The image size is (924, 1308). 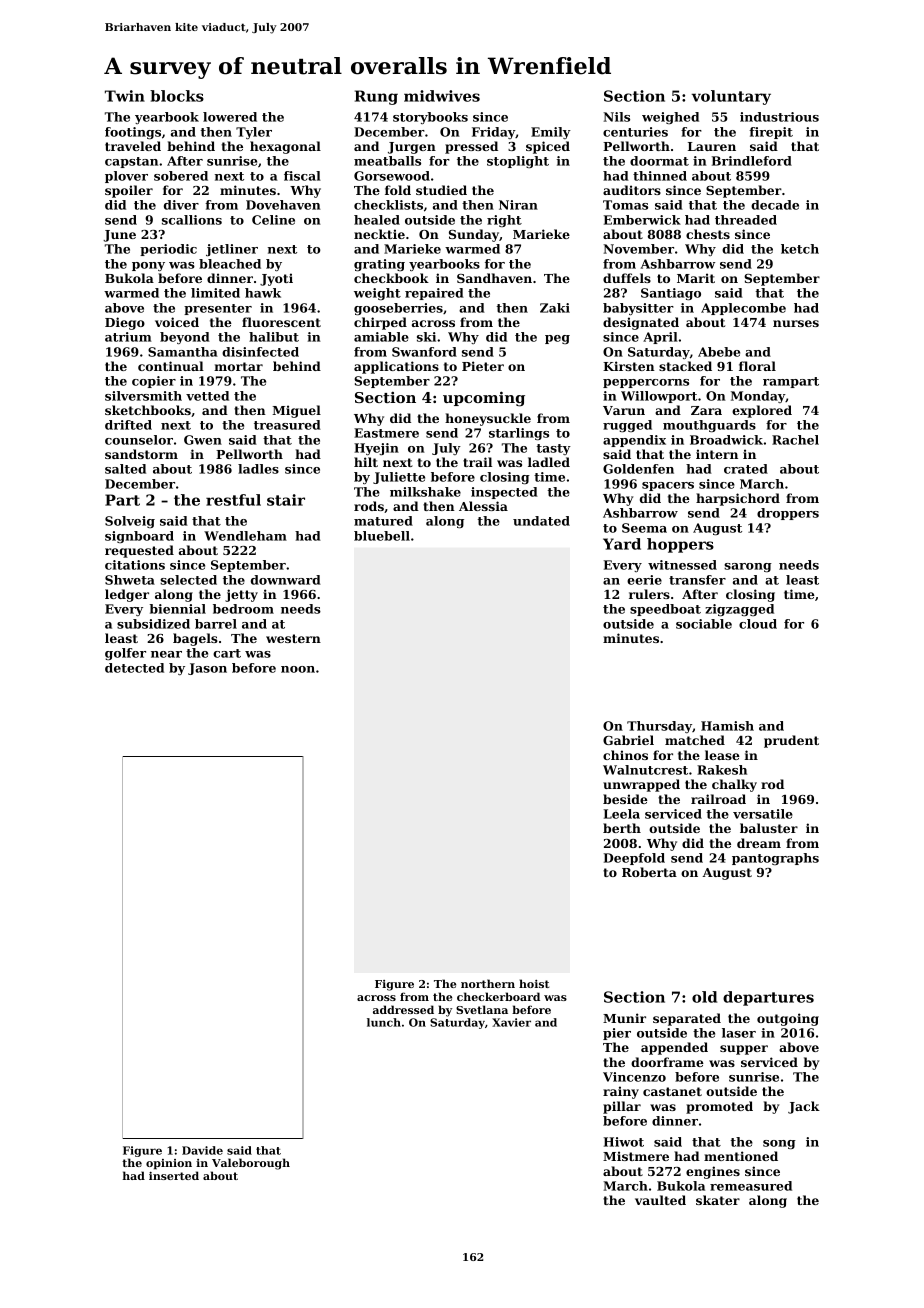 What do you see at coordinates (207, 669) in the screenshot?
I see `Jason` at bounding box center [207, 669].
